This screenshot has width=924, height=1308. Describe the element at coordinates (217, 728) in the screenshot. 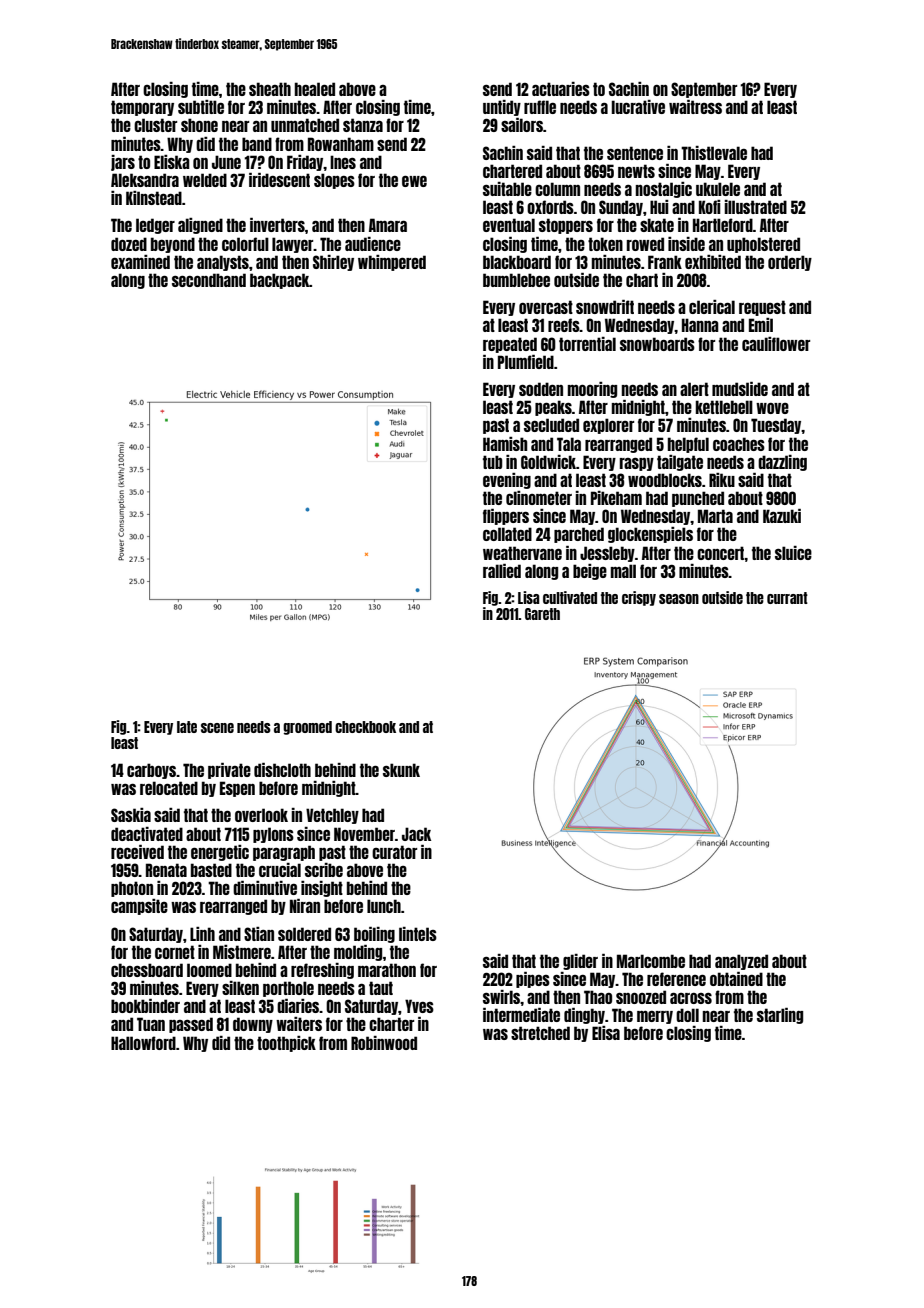

I see `scene` at that location.
